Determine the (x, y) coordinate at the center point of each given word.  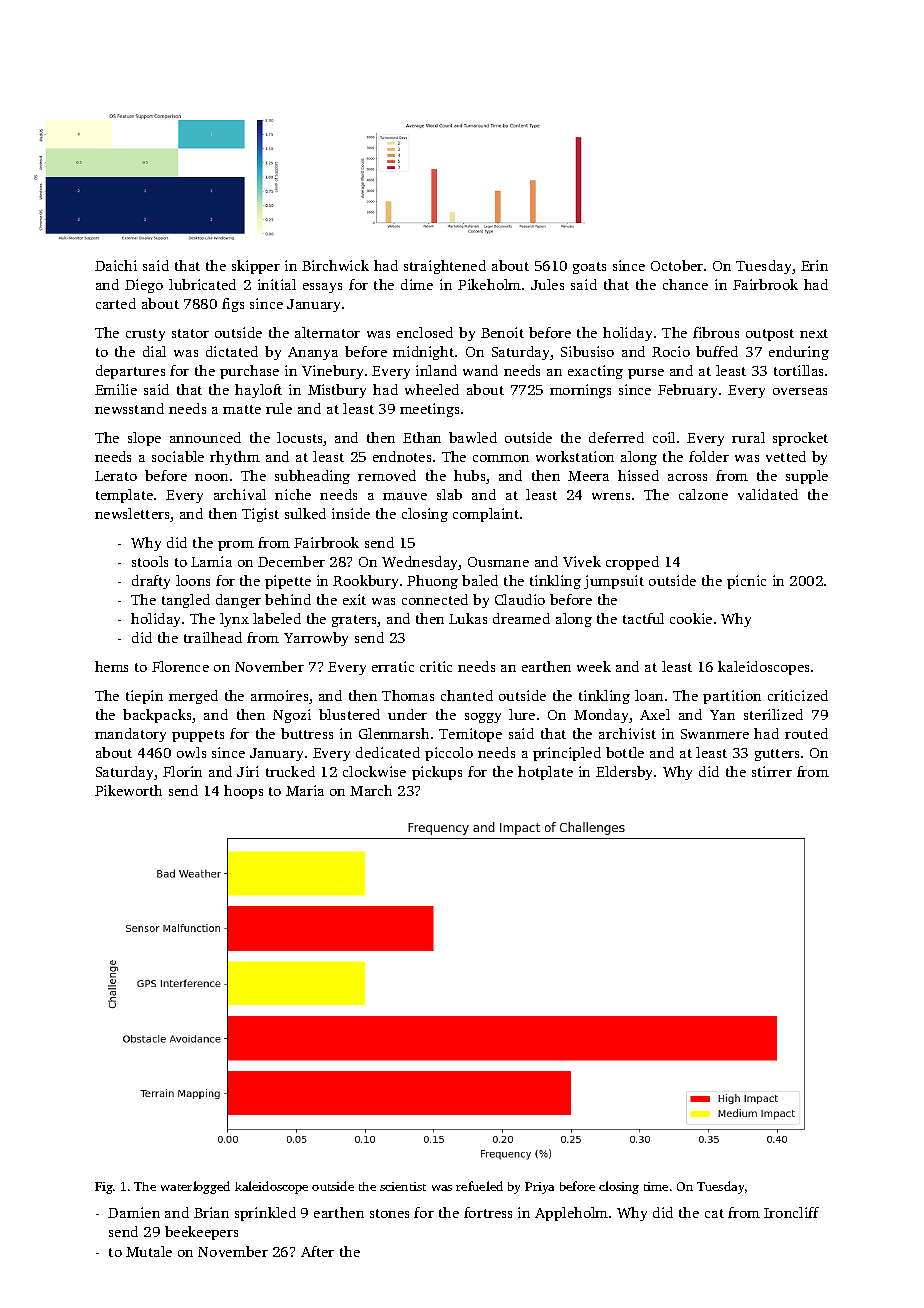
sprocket (800, 439)
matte (242, 409)
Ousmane (498, 562)
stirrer (772, 771)
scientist (403, 1186)
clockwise (374, 771)
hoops (243, 792)
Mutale (149, 1251)
